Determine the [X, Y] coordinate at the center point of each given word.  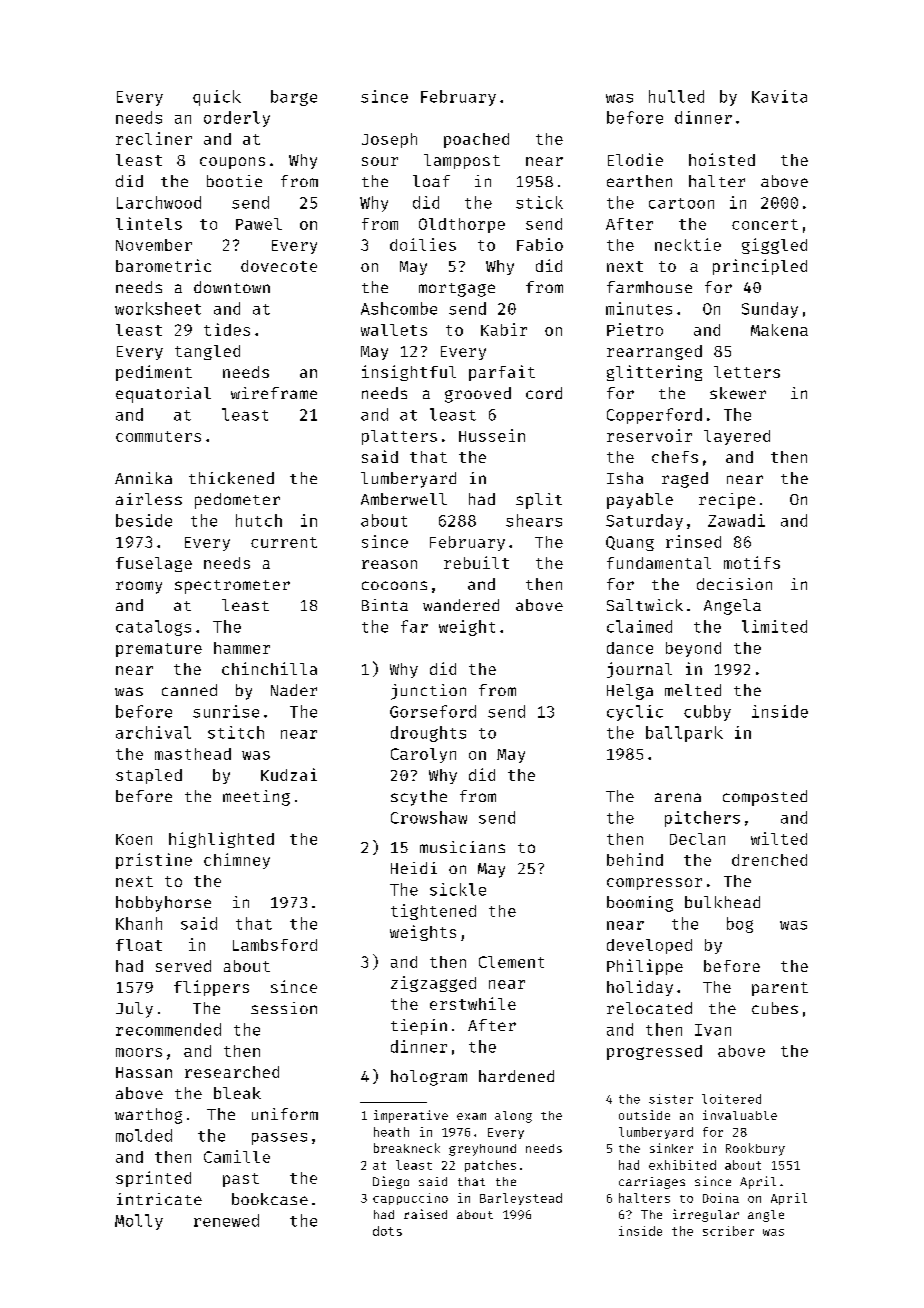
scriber [728, 1231]
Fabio [540, 244]
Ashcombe [399, 308]
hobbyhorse [163, 904]
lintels [149, 223]
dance [630, 648]
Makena [779, 330]
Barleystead [521, 1199]
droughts [428, 734]
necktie [688, 244]
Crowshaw [429, 817]
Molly [139, 1222]
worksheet [158, 308]
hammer [242, 648]
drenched [769, 860]
